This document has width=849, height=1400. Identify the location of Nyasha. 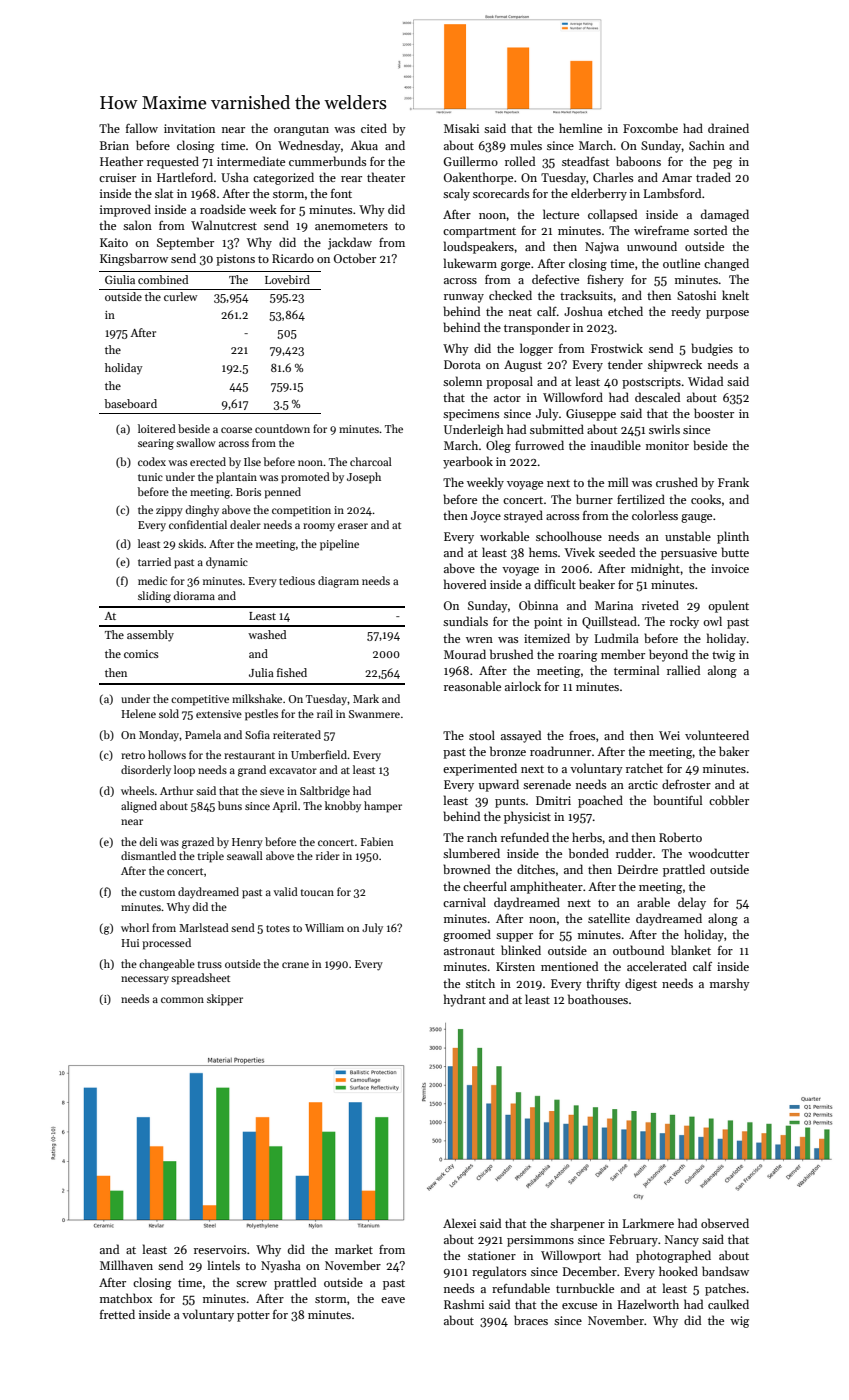
(281, 1266).
